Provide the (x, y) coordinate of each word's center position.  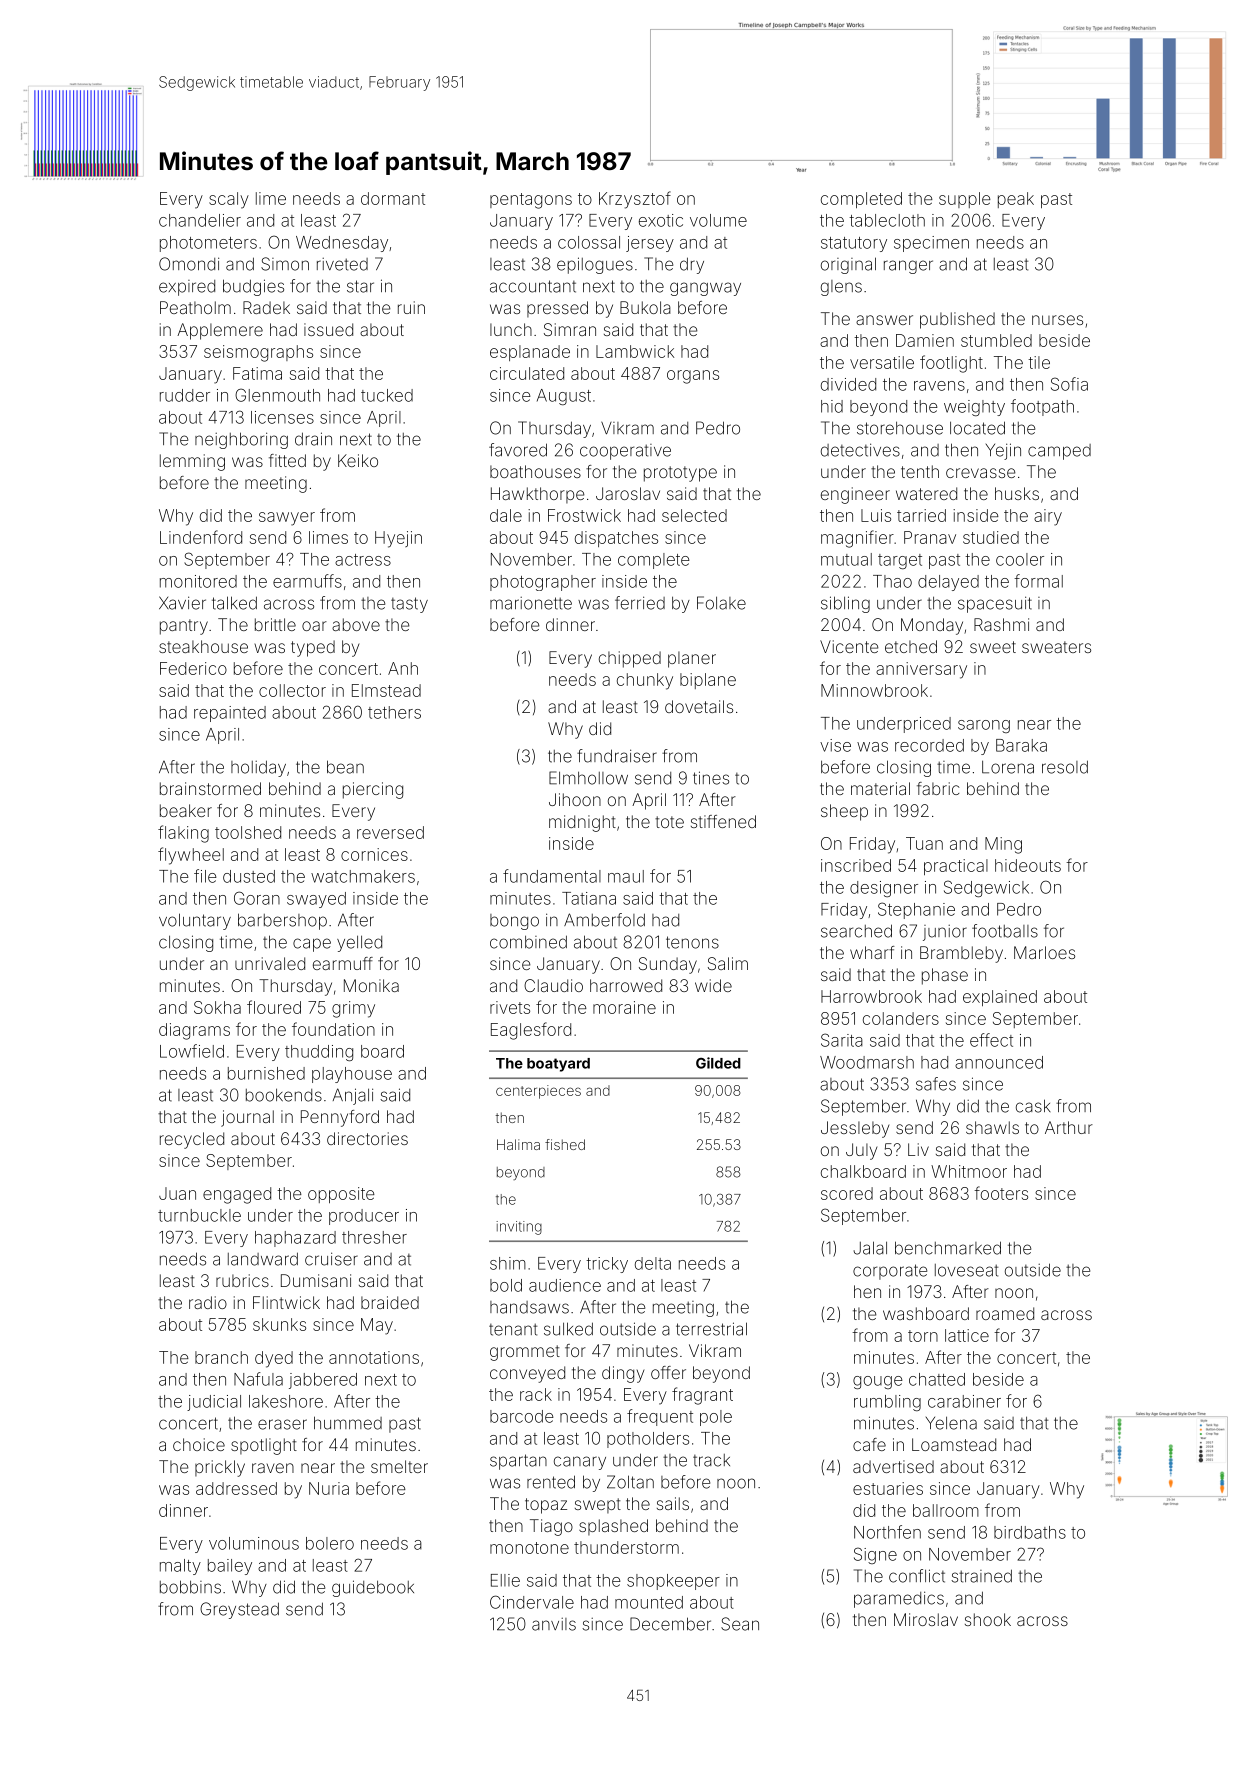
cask (1033, 1106)
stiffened (723, 821)
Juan (177, 1193)
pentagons (531, 201)
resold (1065, 767)
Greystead (239, 1610)
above (356, 624)
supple (965, 200)
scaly (229, 200)
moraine (624, 1007)
